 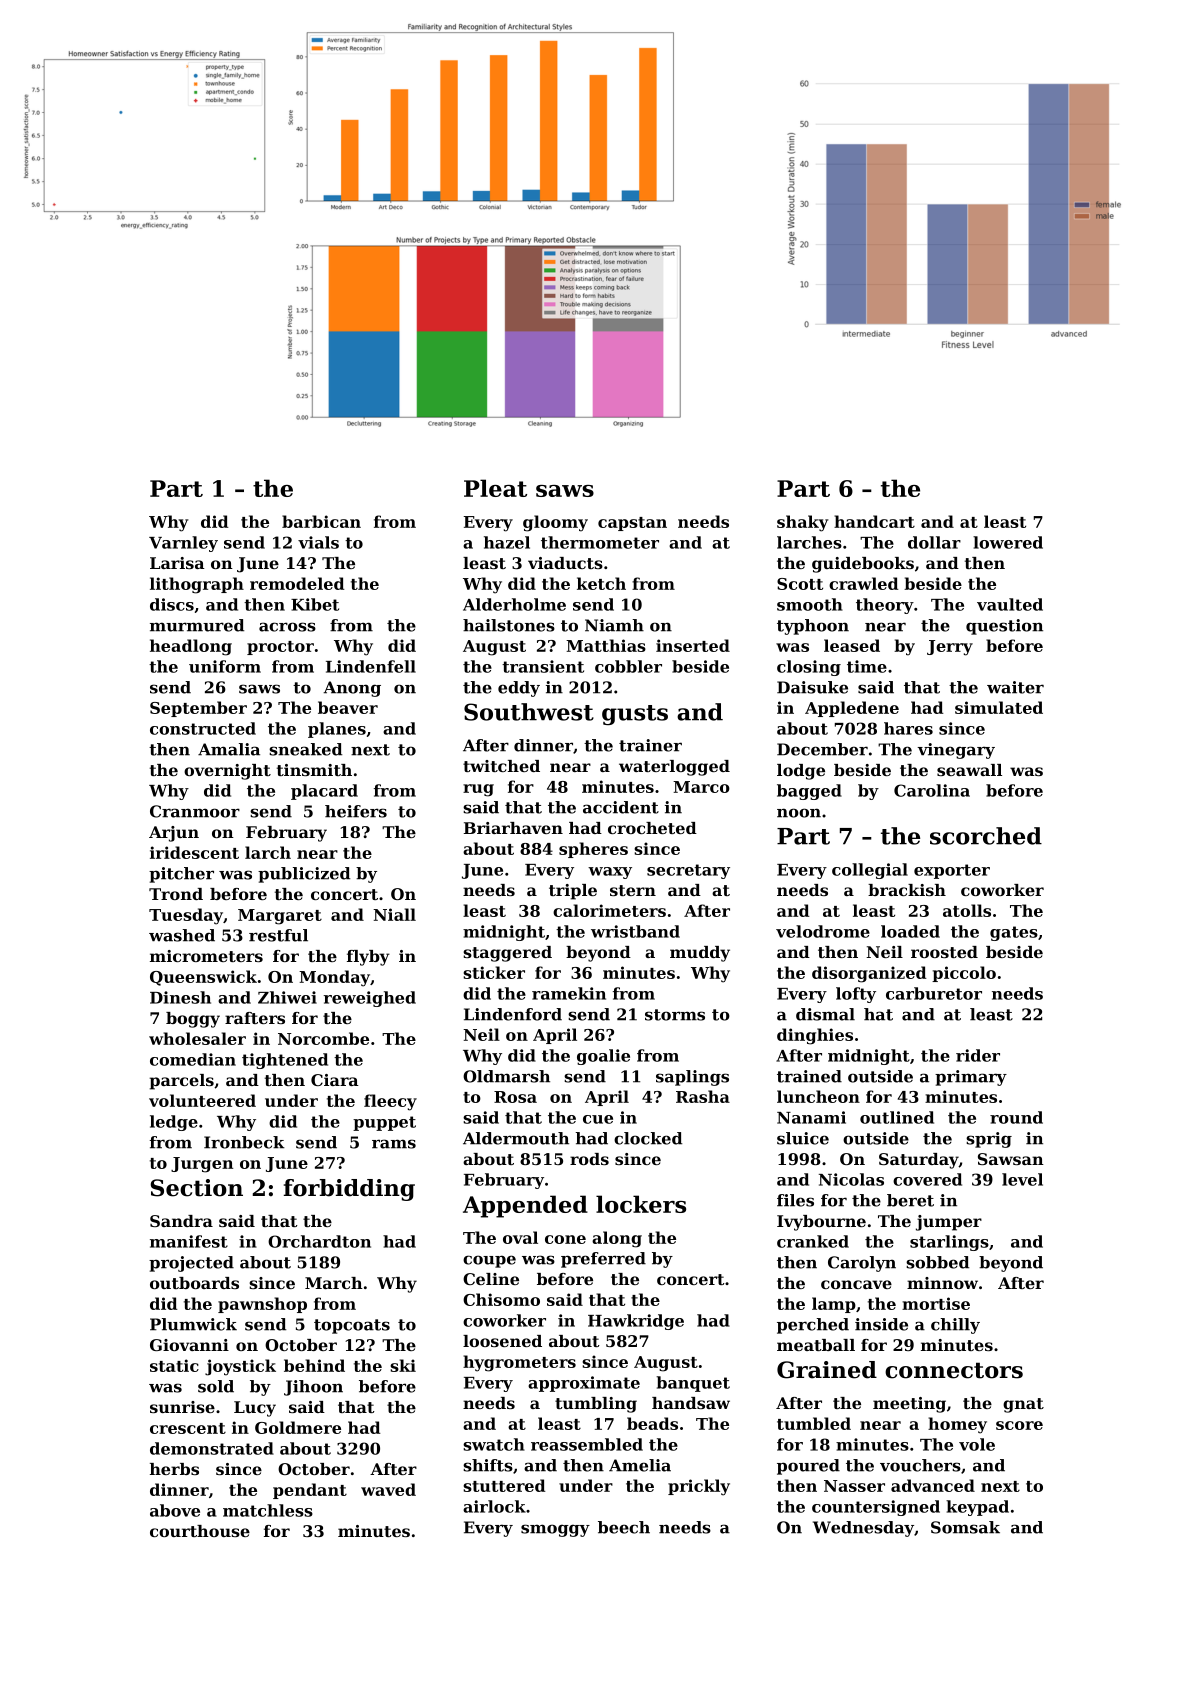 I want to click on rams, so click(x=394, y=1144).
